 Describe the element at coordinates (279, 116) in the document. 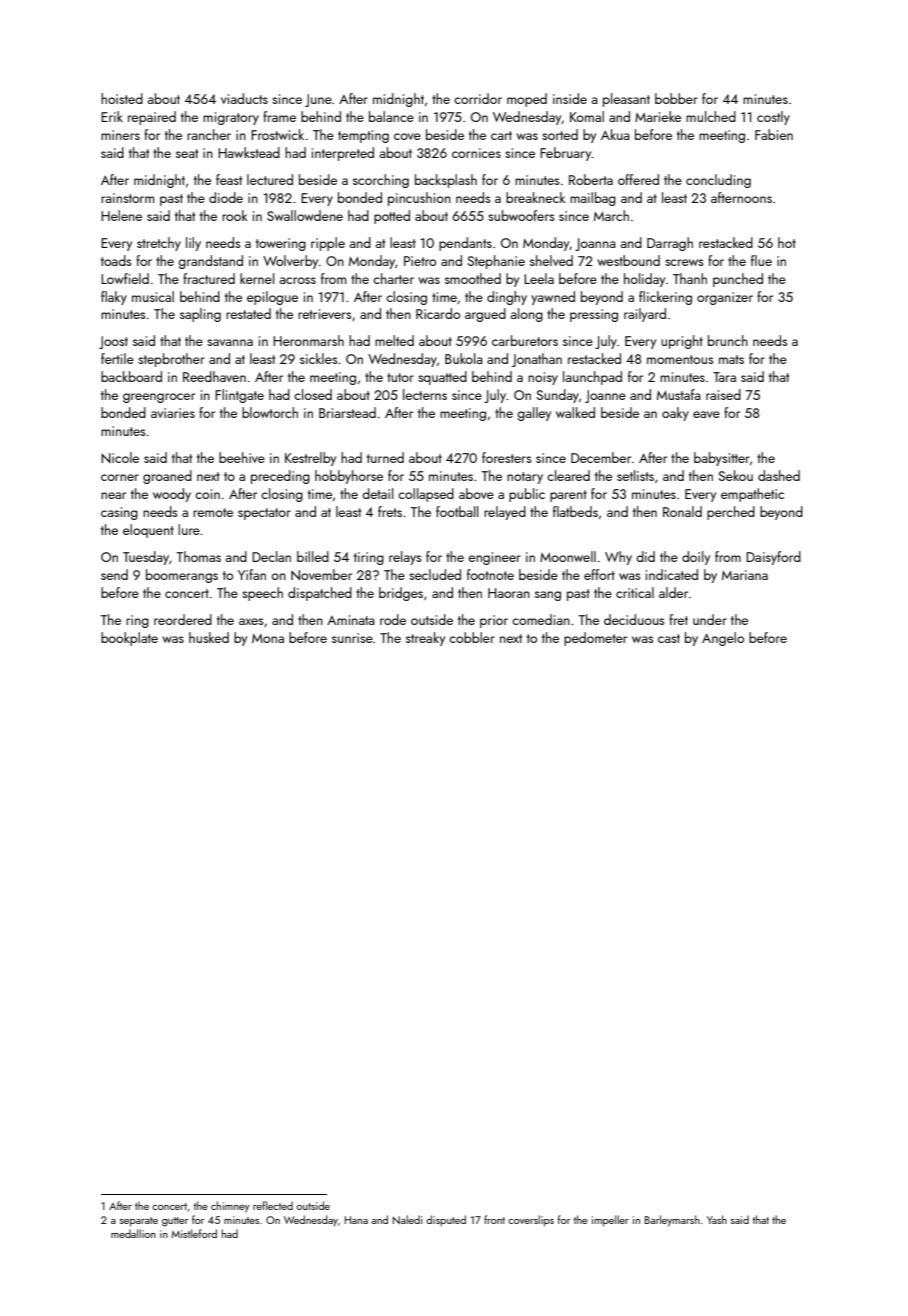

I see `frame` at that location.
